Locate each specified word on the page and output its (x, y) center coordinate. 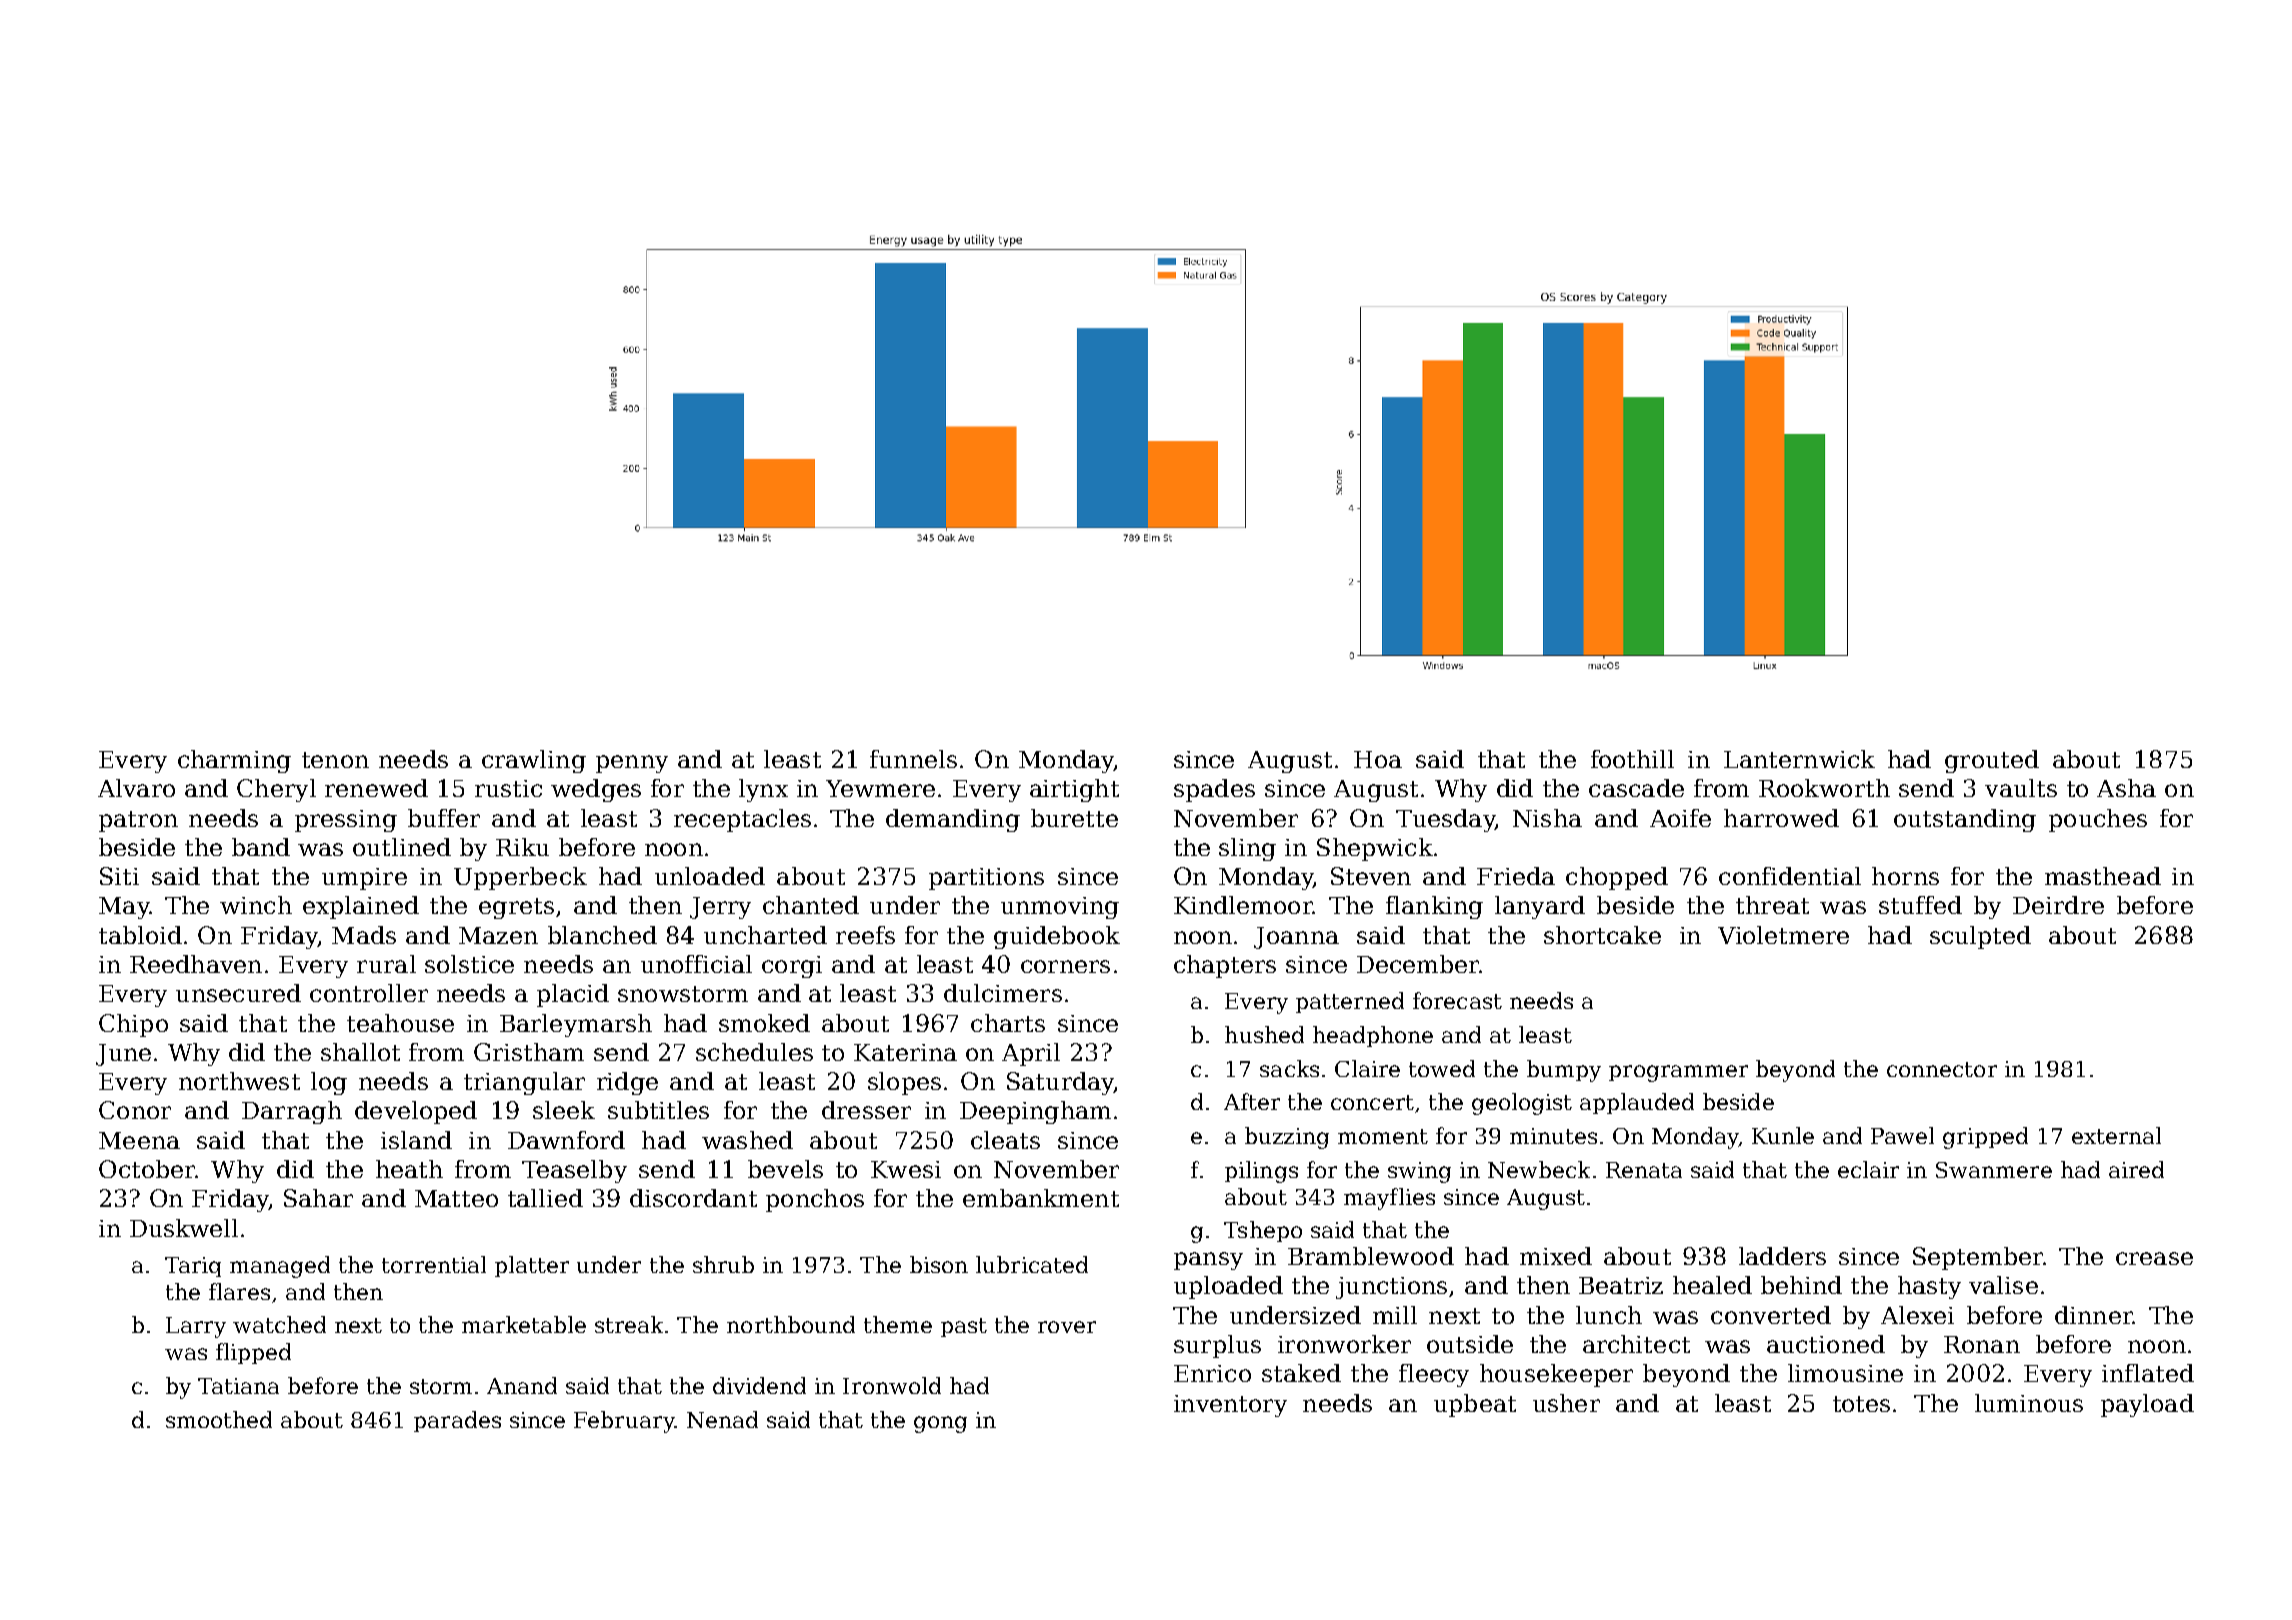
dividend (759, 1385)
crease (2154, 1258)
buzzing (1287, 1138)
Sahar (318, 1198)
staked (1301, 1373)
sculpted (1980, 937)
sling (1247, 849)
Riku (522, 847)
